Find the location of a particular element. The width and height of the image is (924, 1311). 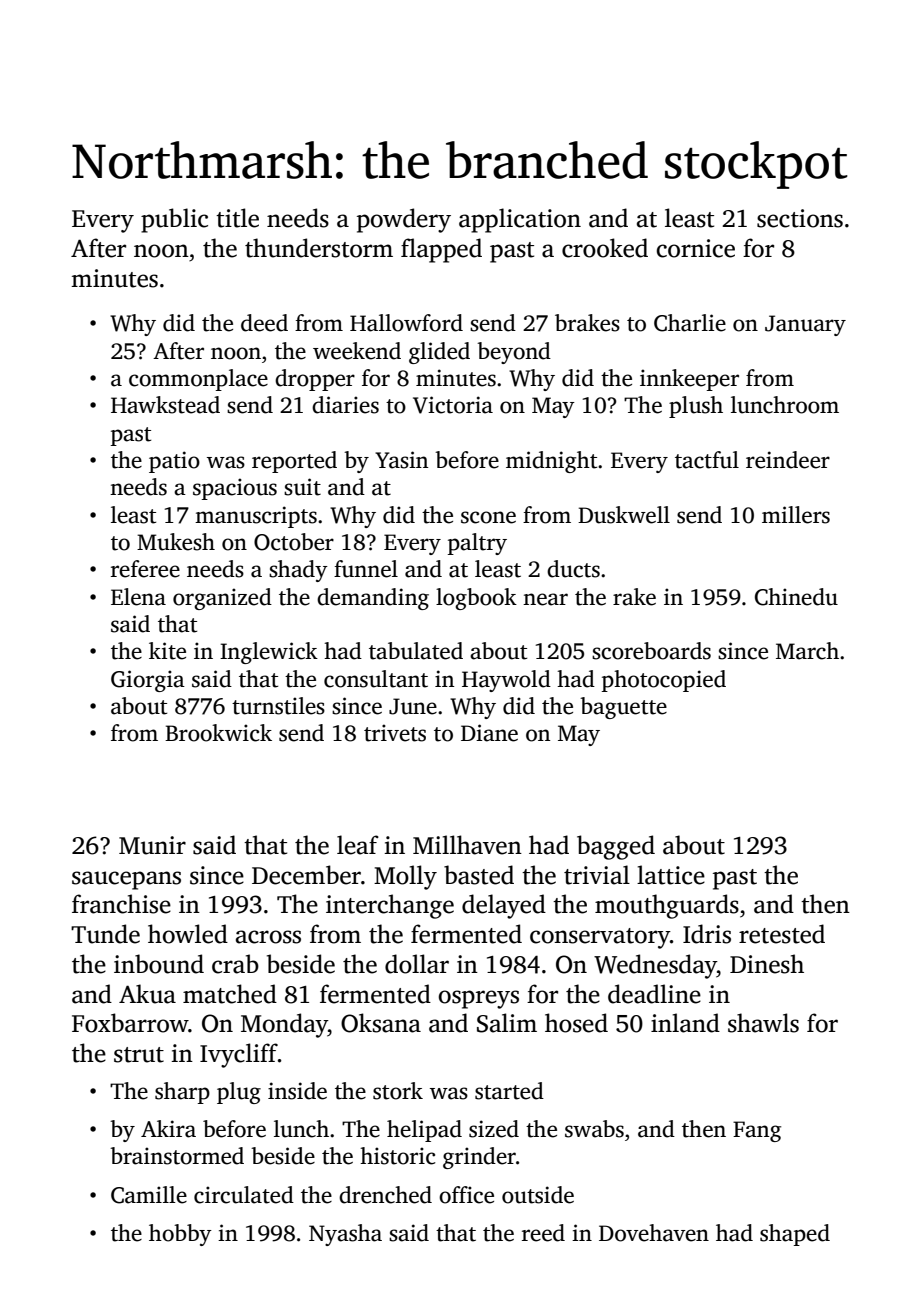

reed is located at coordinates (543, 1233).
